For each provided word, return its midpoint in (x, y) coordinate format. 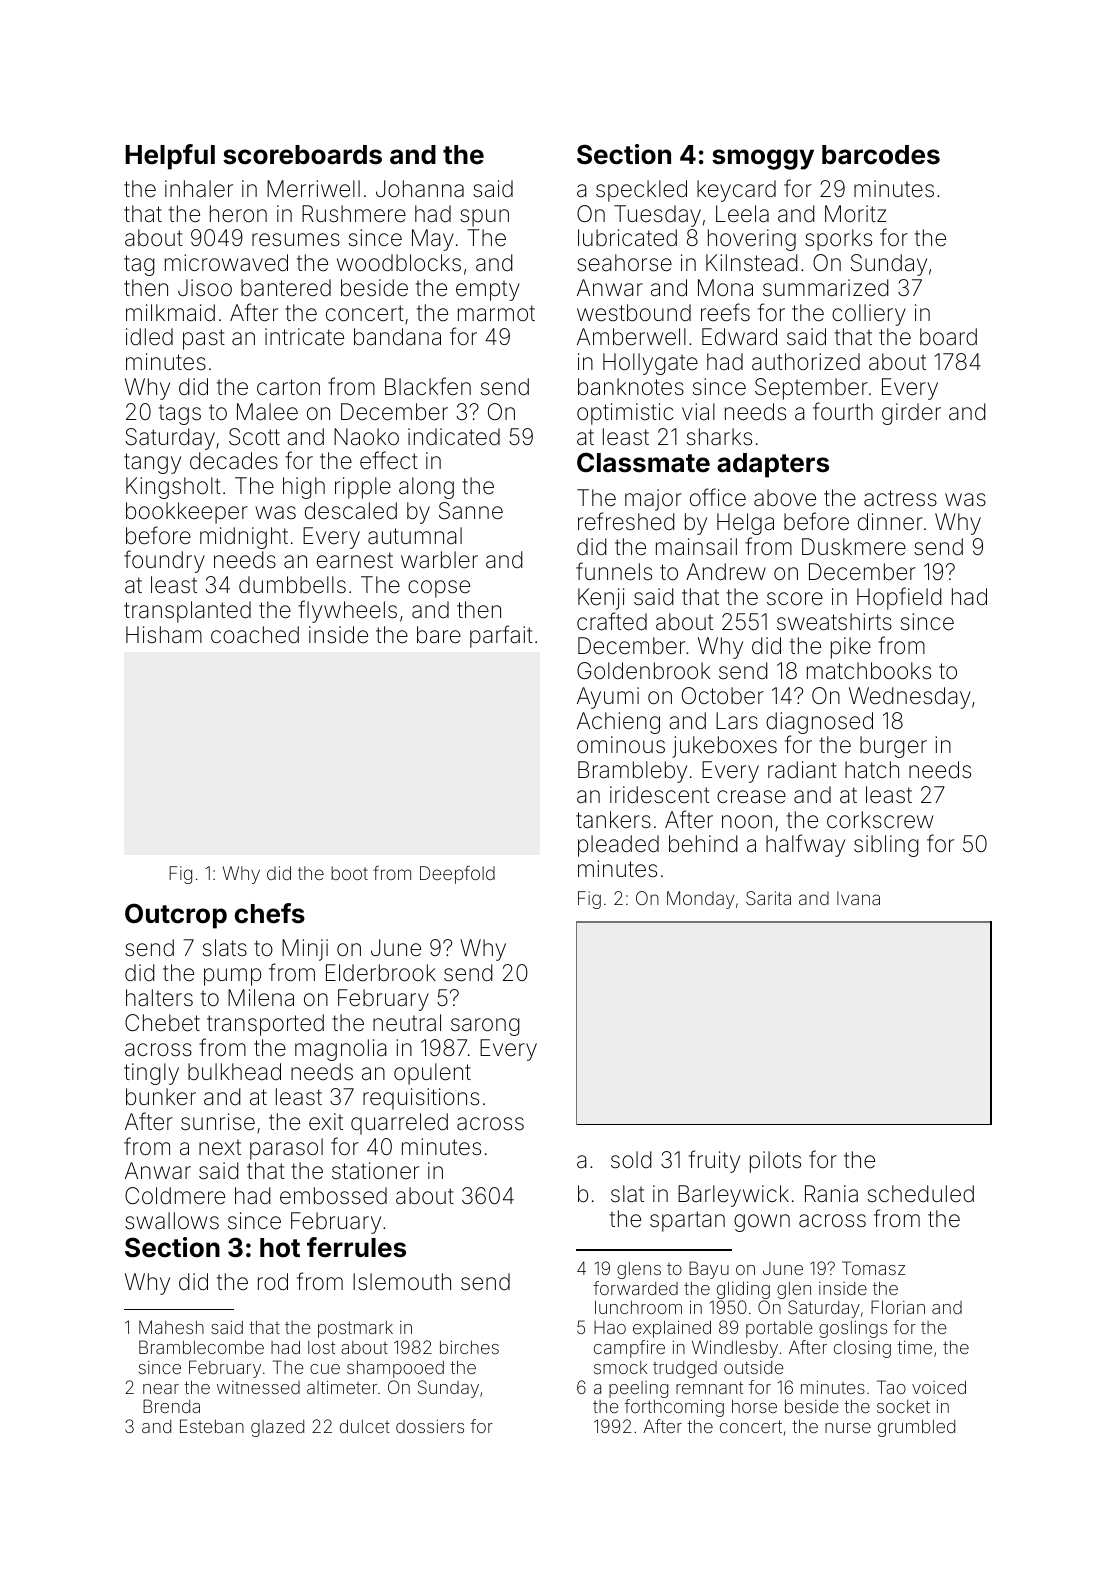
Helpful (170, 157)
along (426, 488)
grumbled (916, 1428)
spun (484, 218)
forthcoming (674, 1408)
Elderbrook (381, 973)
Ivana (858, 898)
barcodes (881, 155)
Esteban (212, 1426)
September (811, 389)
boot (349, 873)
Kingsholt (173, 488)
